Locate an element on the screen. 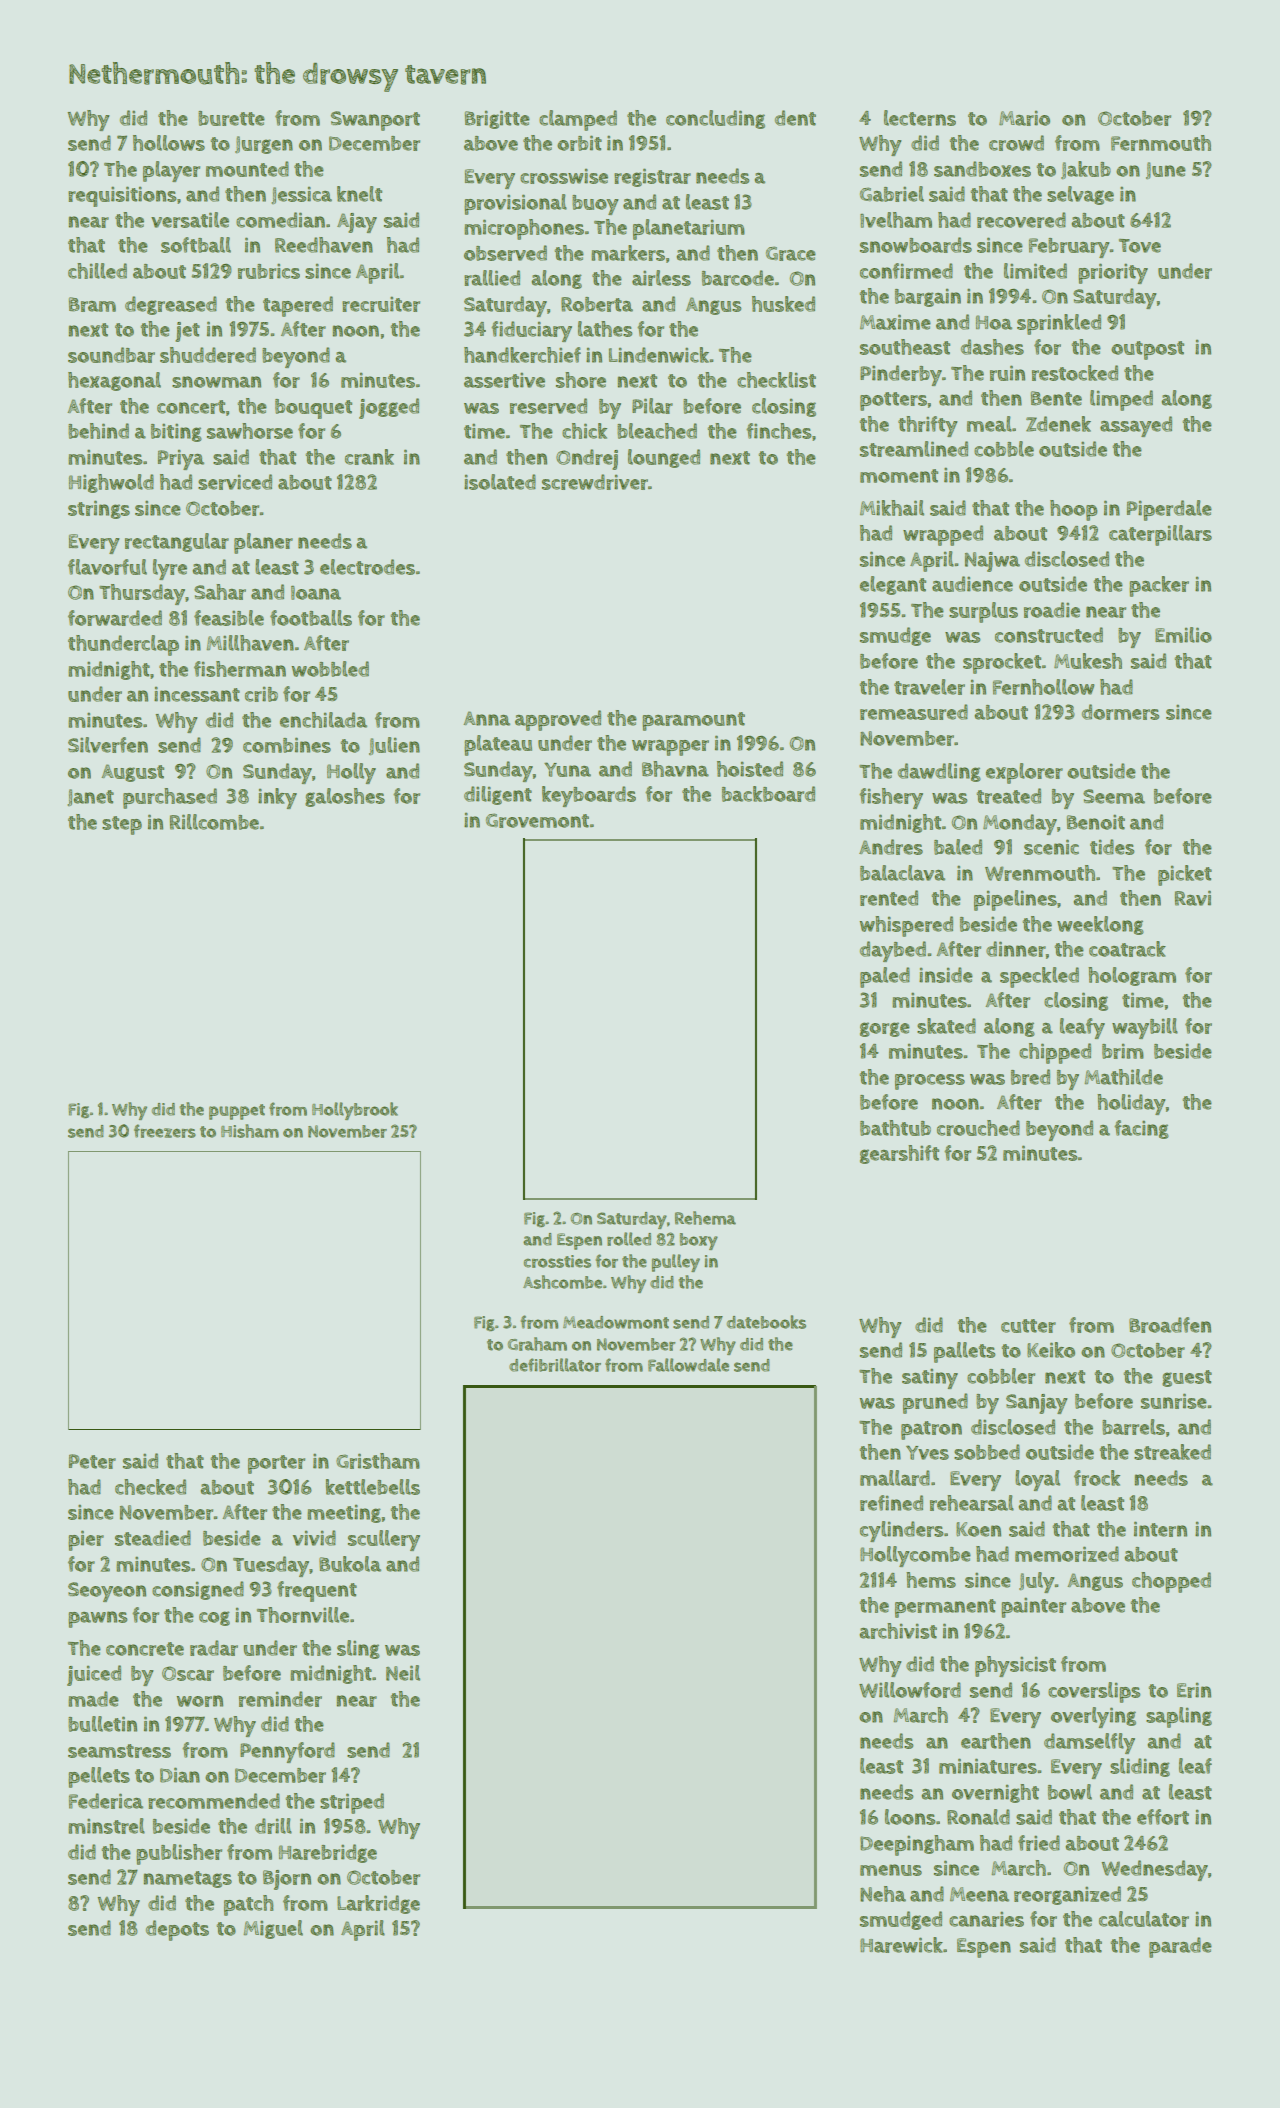  electrodes is located at coordinates (367, 567).
